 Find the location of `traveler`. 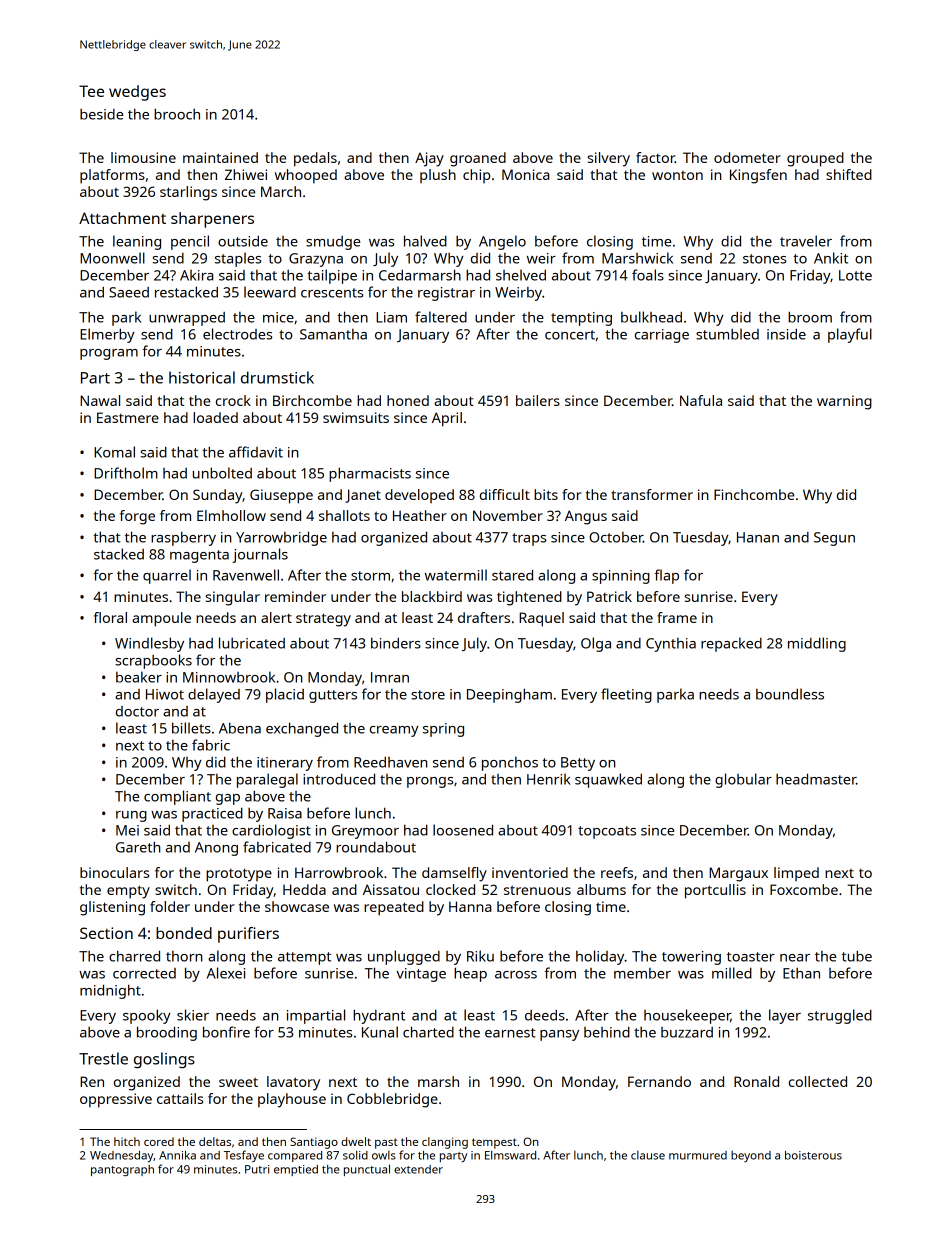

traveler is located at coordinates (806, 241).
